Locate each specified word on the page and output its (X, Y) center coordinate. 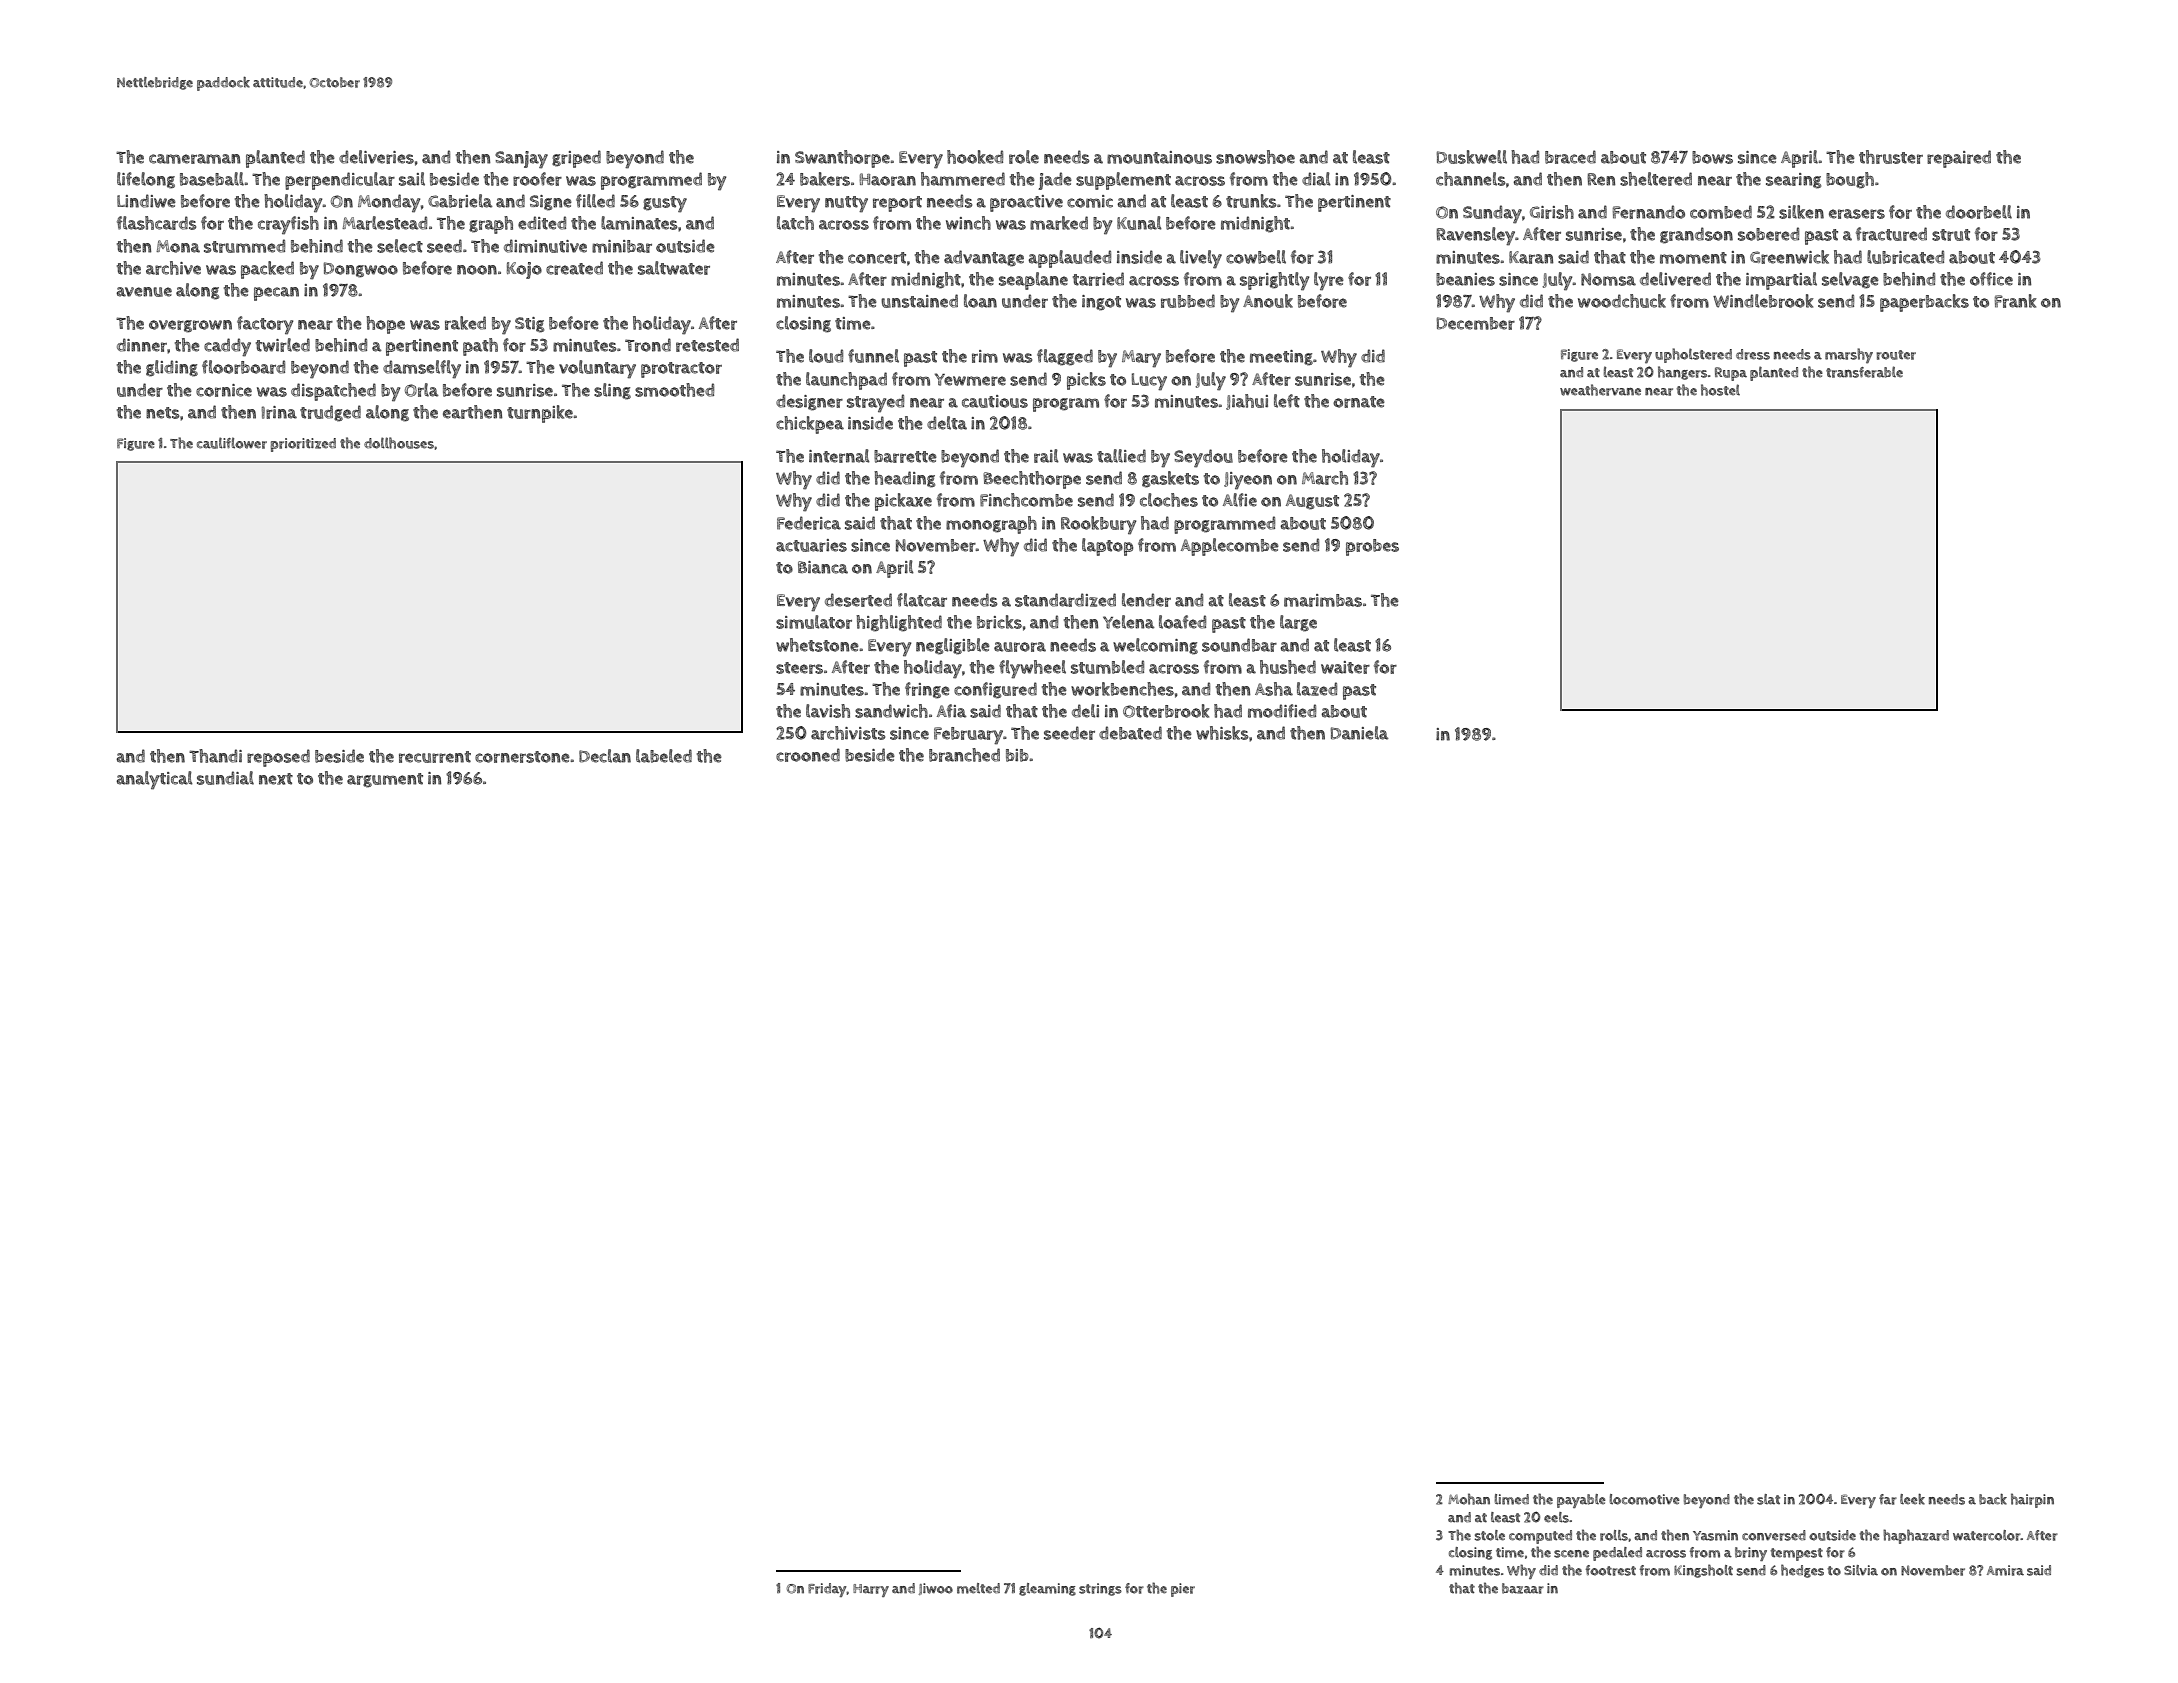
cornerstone (522, 757)
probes (1372, 547)
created (574, 268)
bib (1017, 755)
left (1287, 401)
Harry (871, 1590)
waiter (1345, 667)
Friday (827, 1590)
